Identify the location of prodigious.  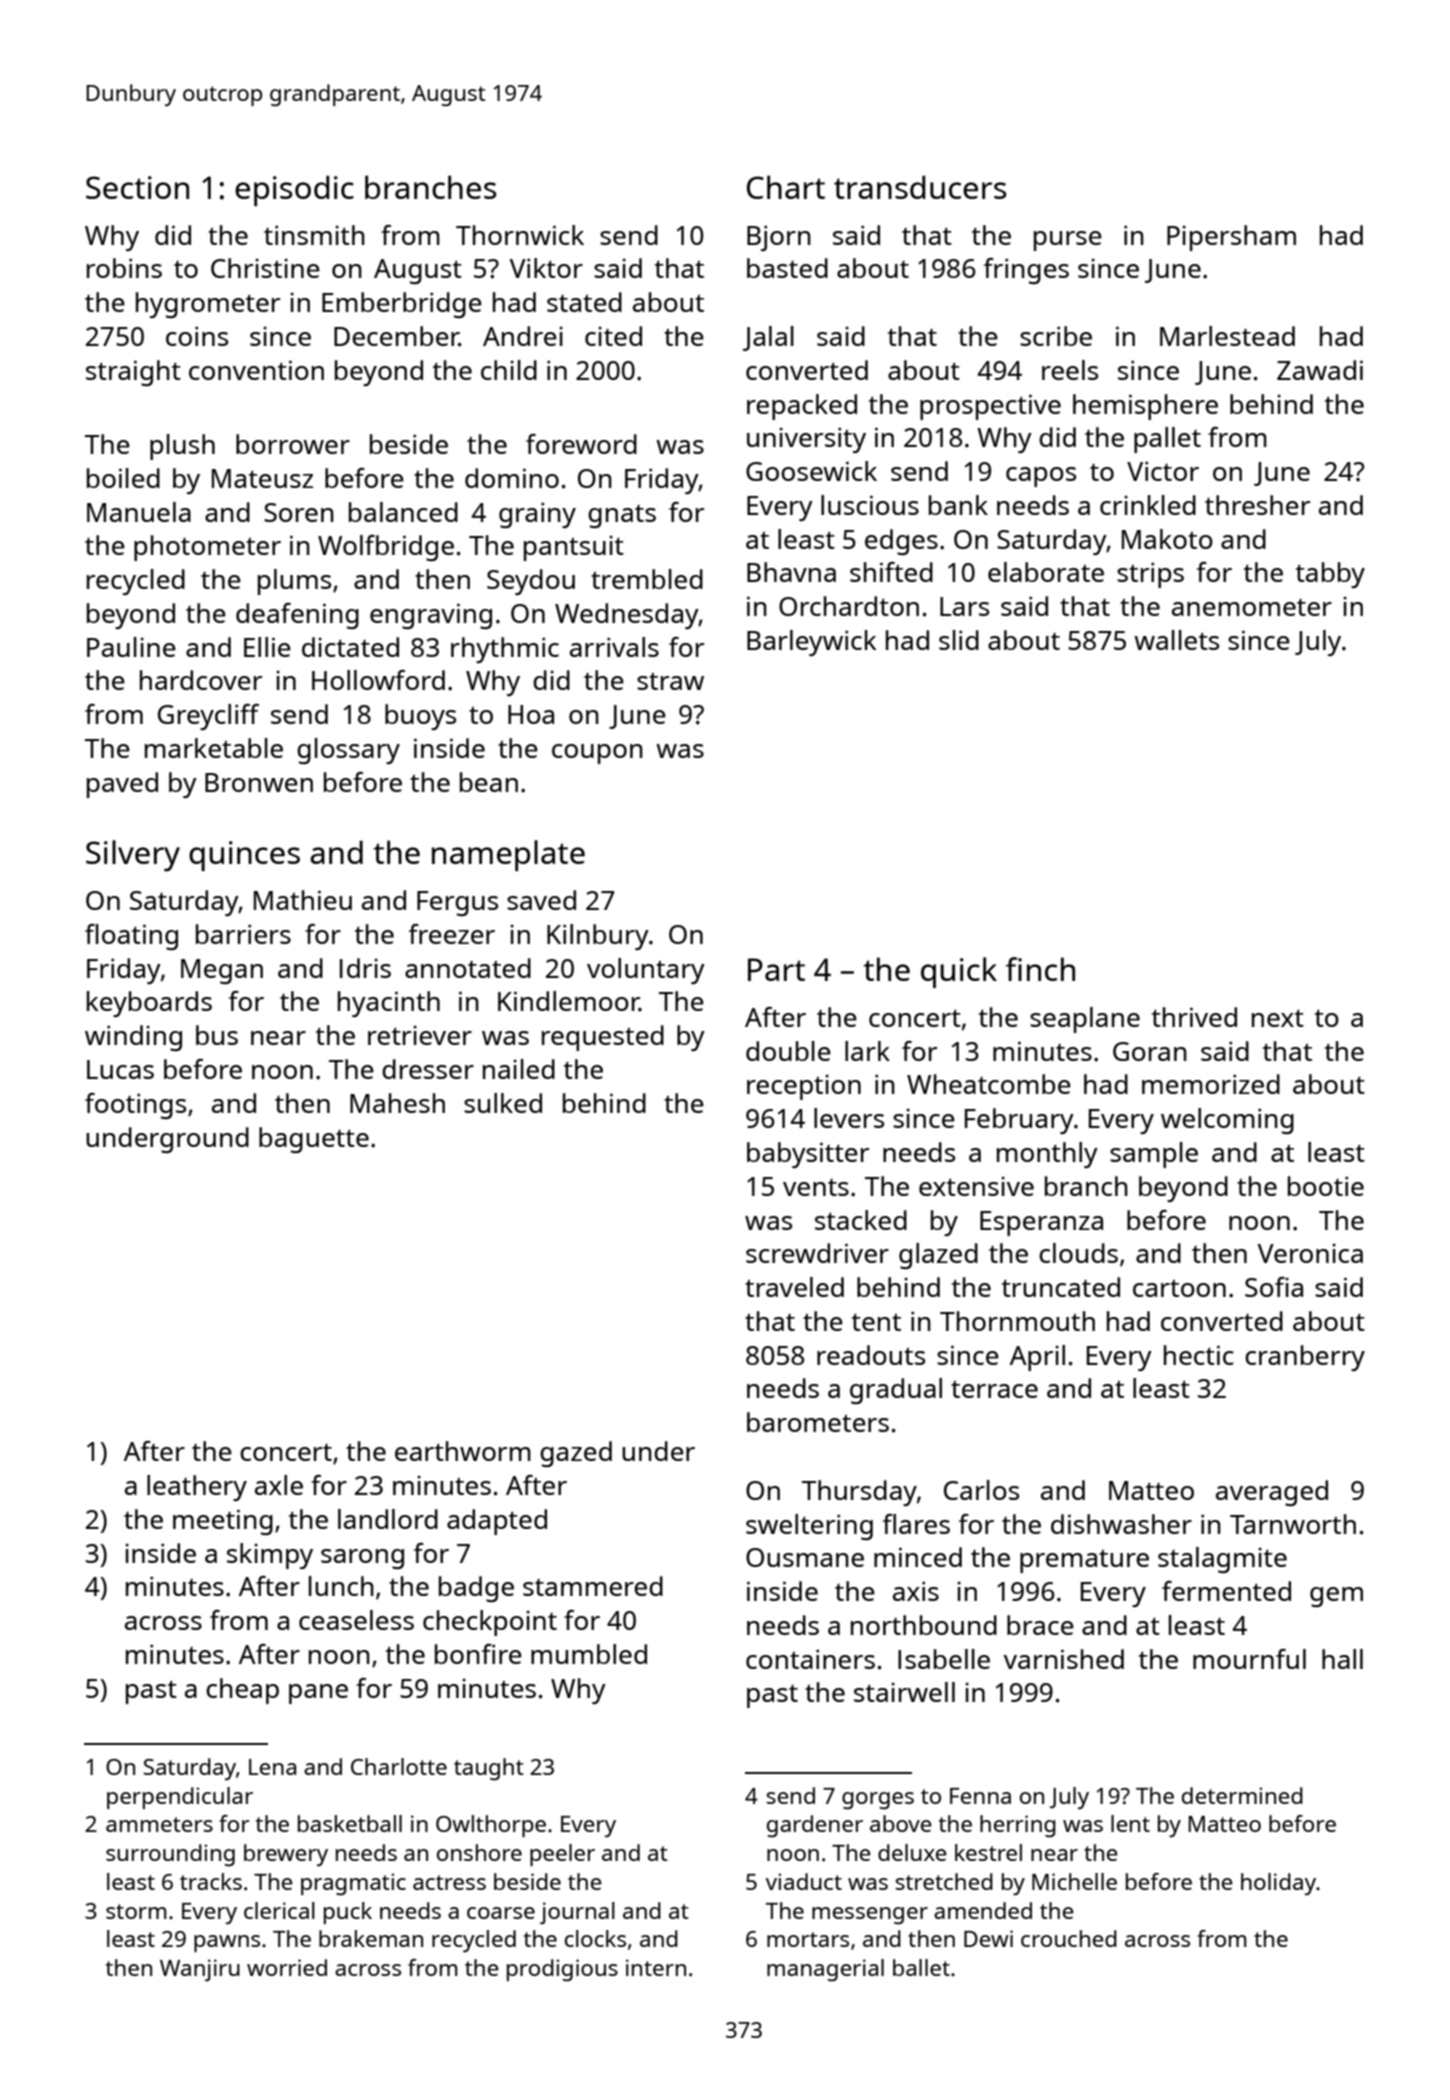
(562, 1970).
